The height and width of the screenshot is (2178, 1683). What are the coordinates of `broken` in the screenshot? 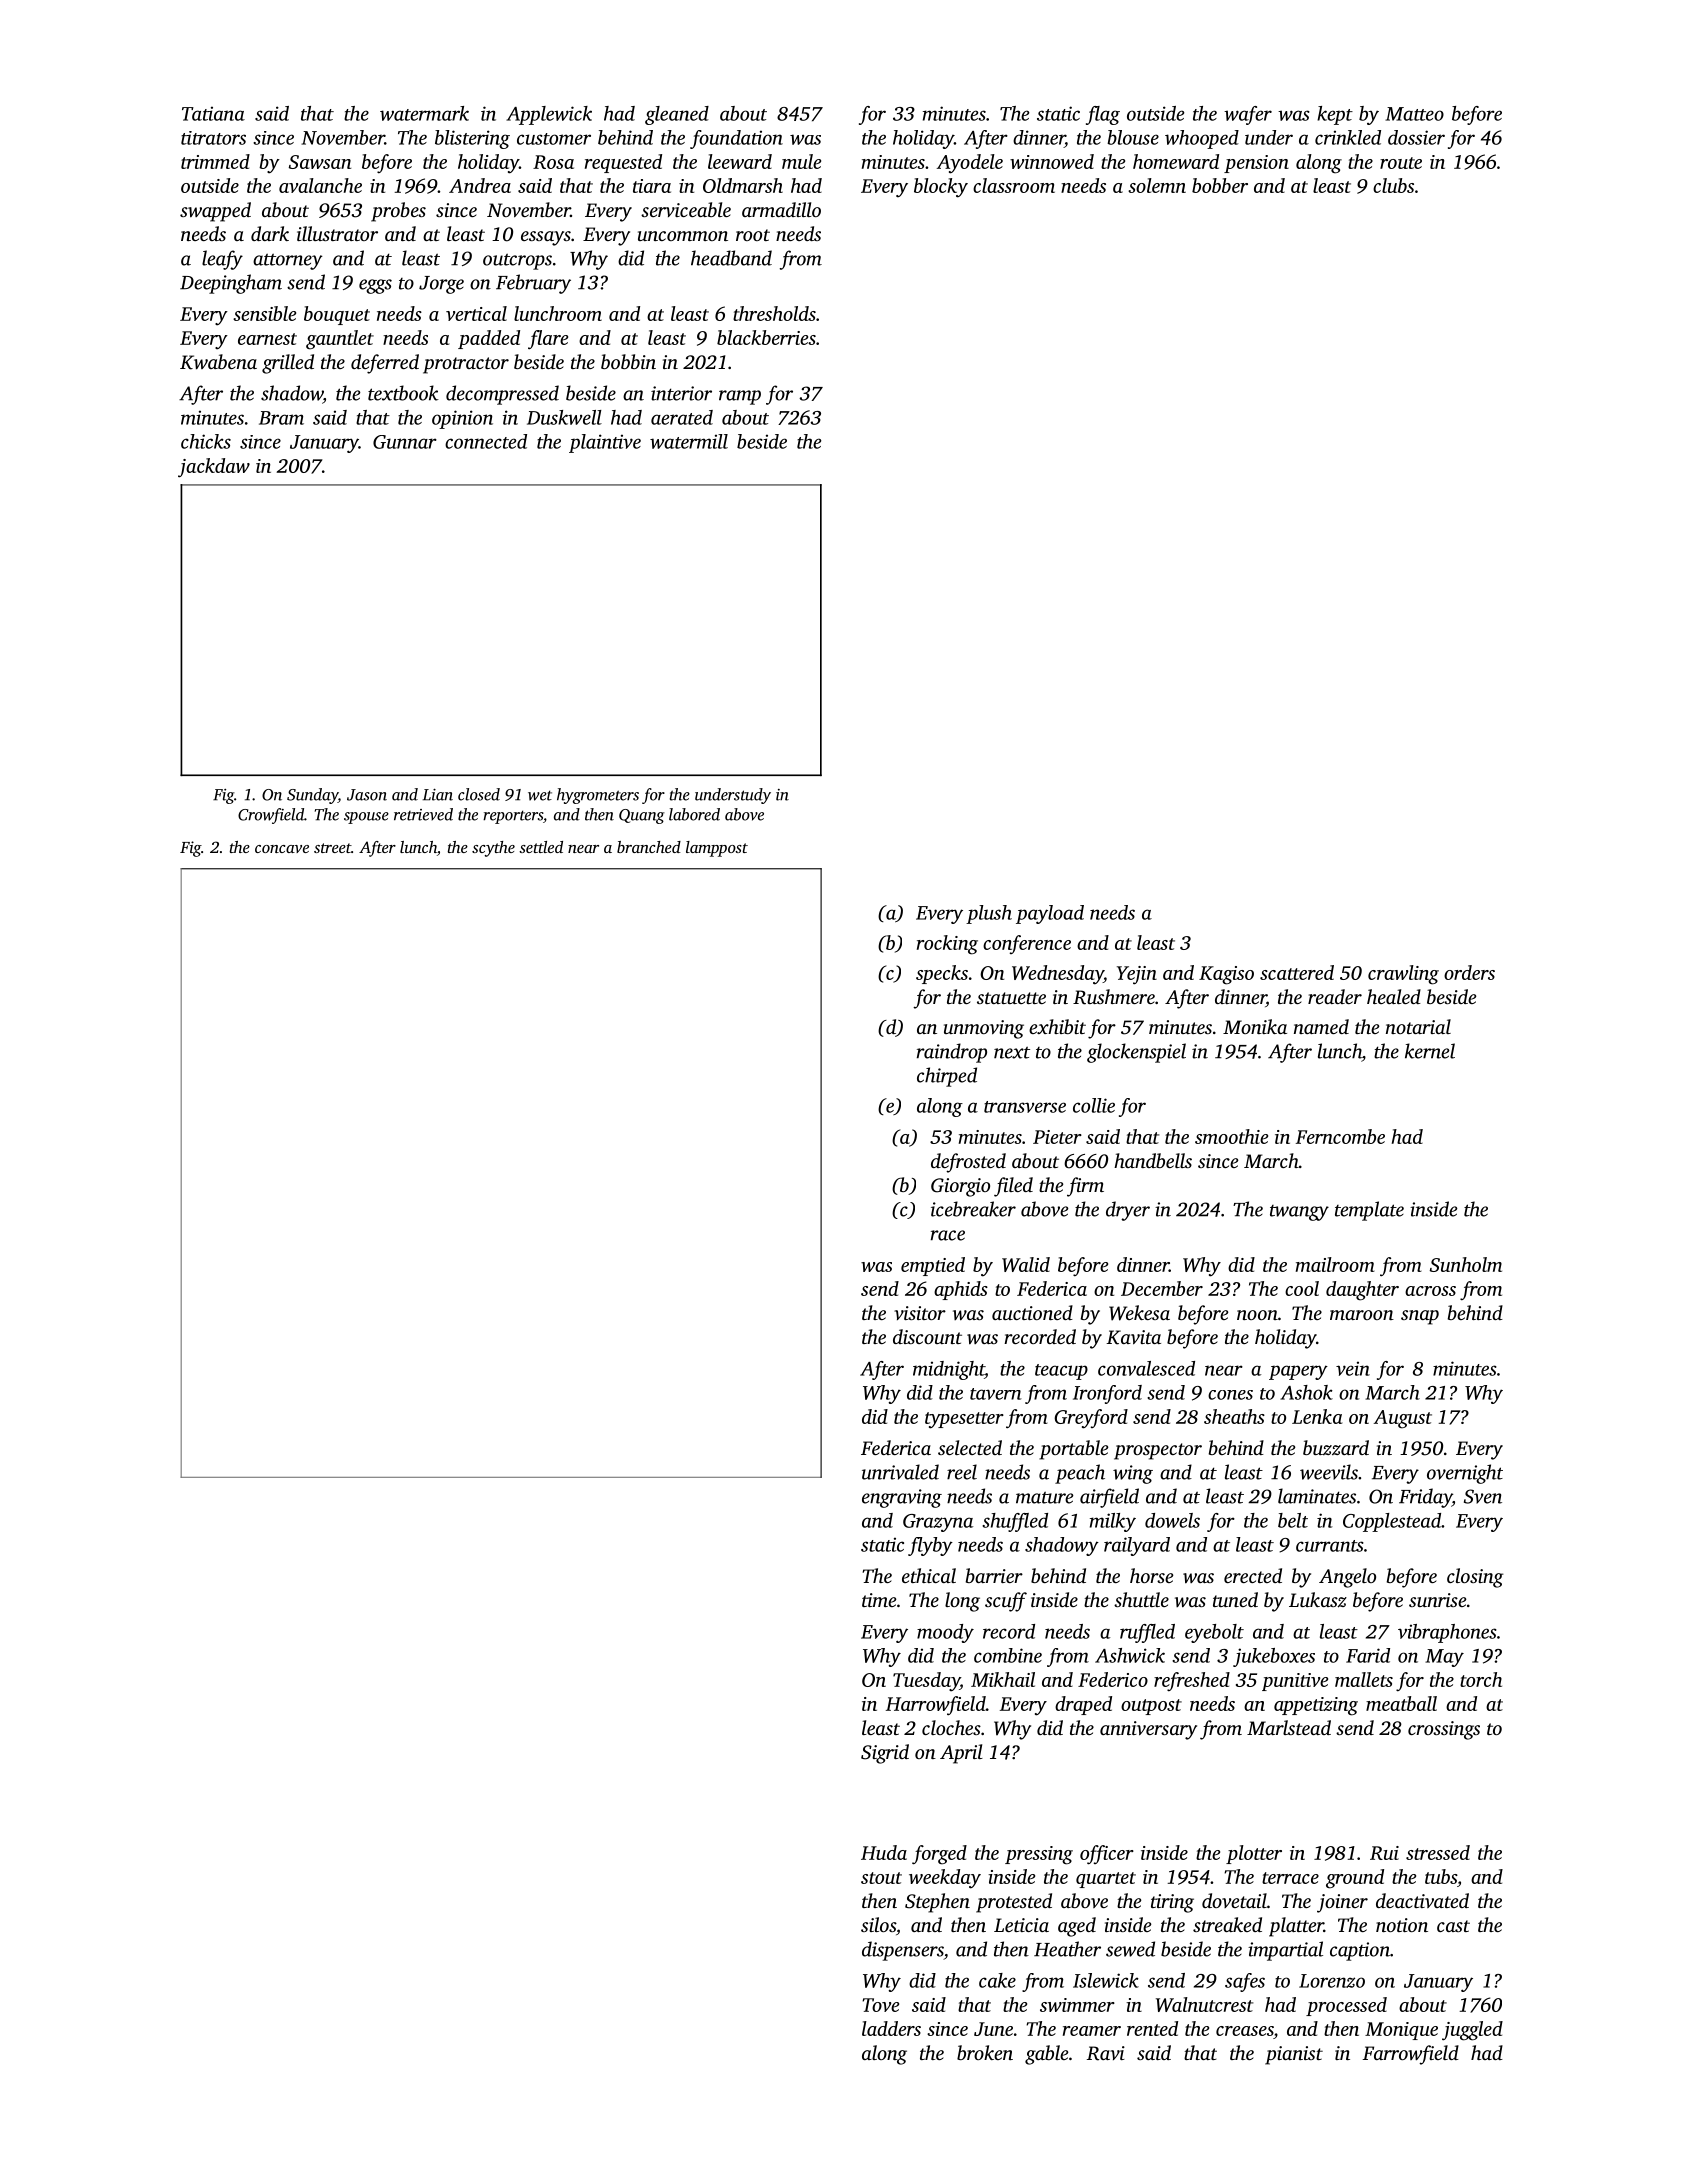 It's located at (985, 2052).
